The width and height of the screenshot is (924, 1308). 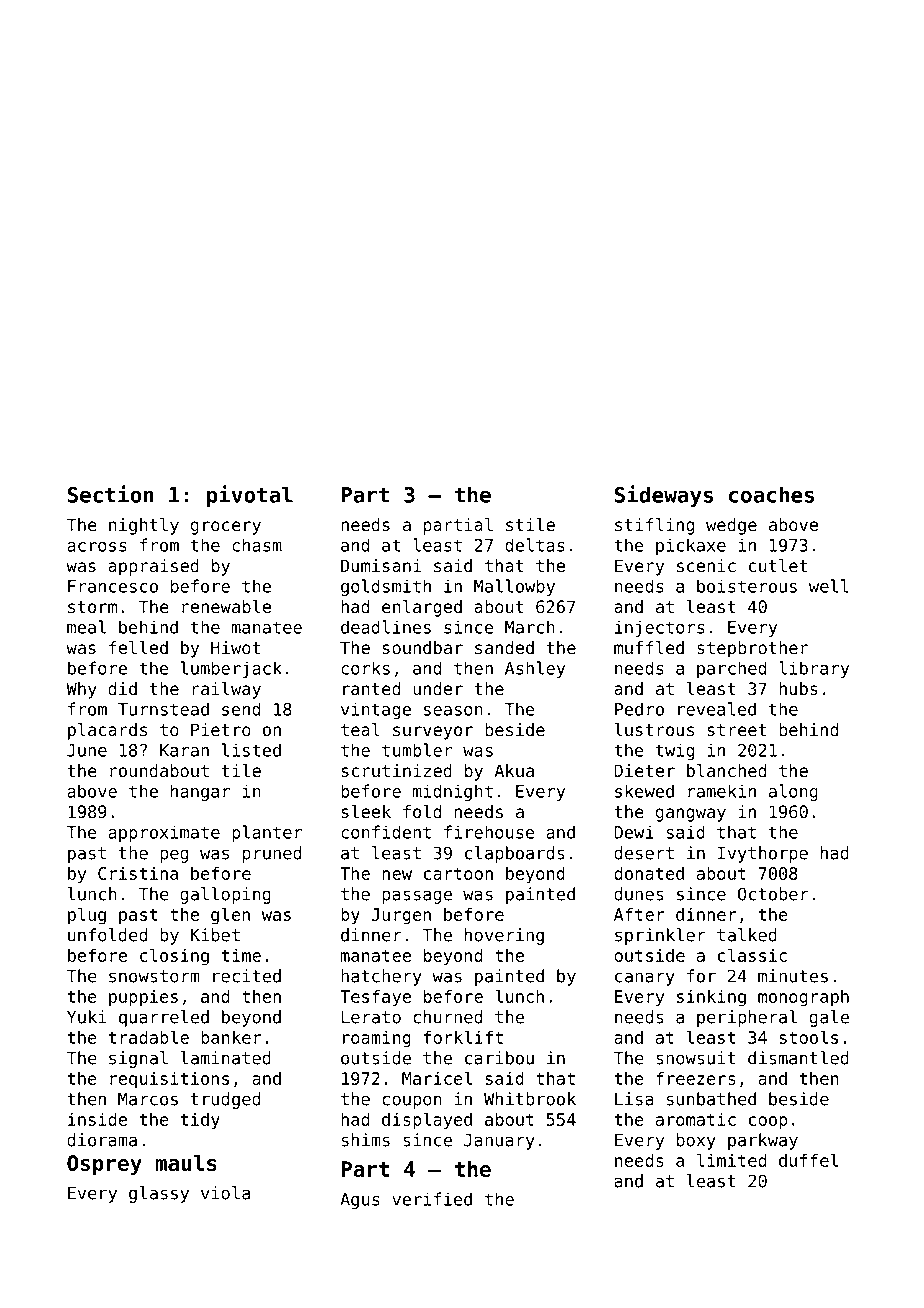 I want to click on diorama, so click(x=102, y=1140).
